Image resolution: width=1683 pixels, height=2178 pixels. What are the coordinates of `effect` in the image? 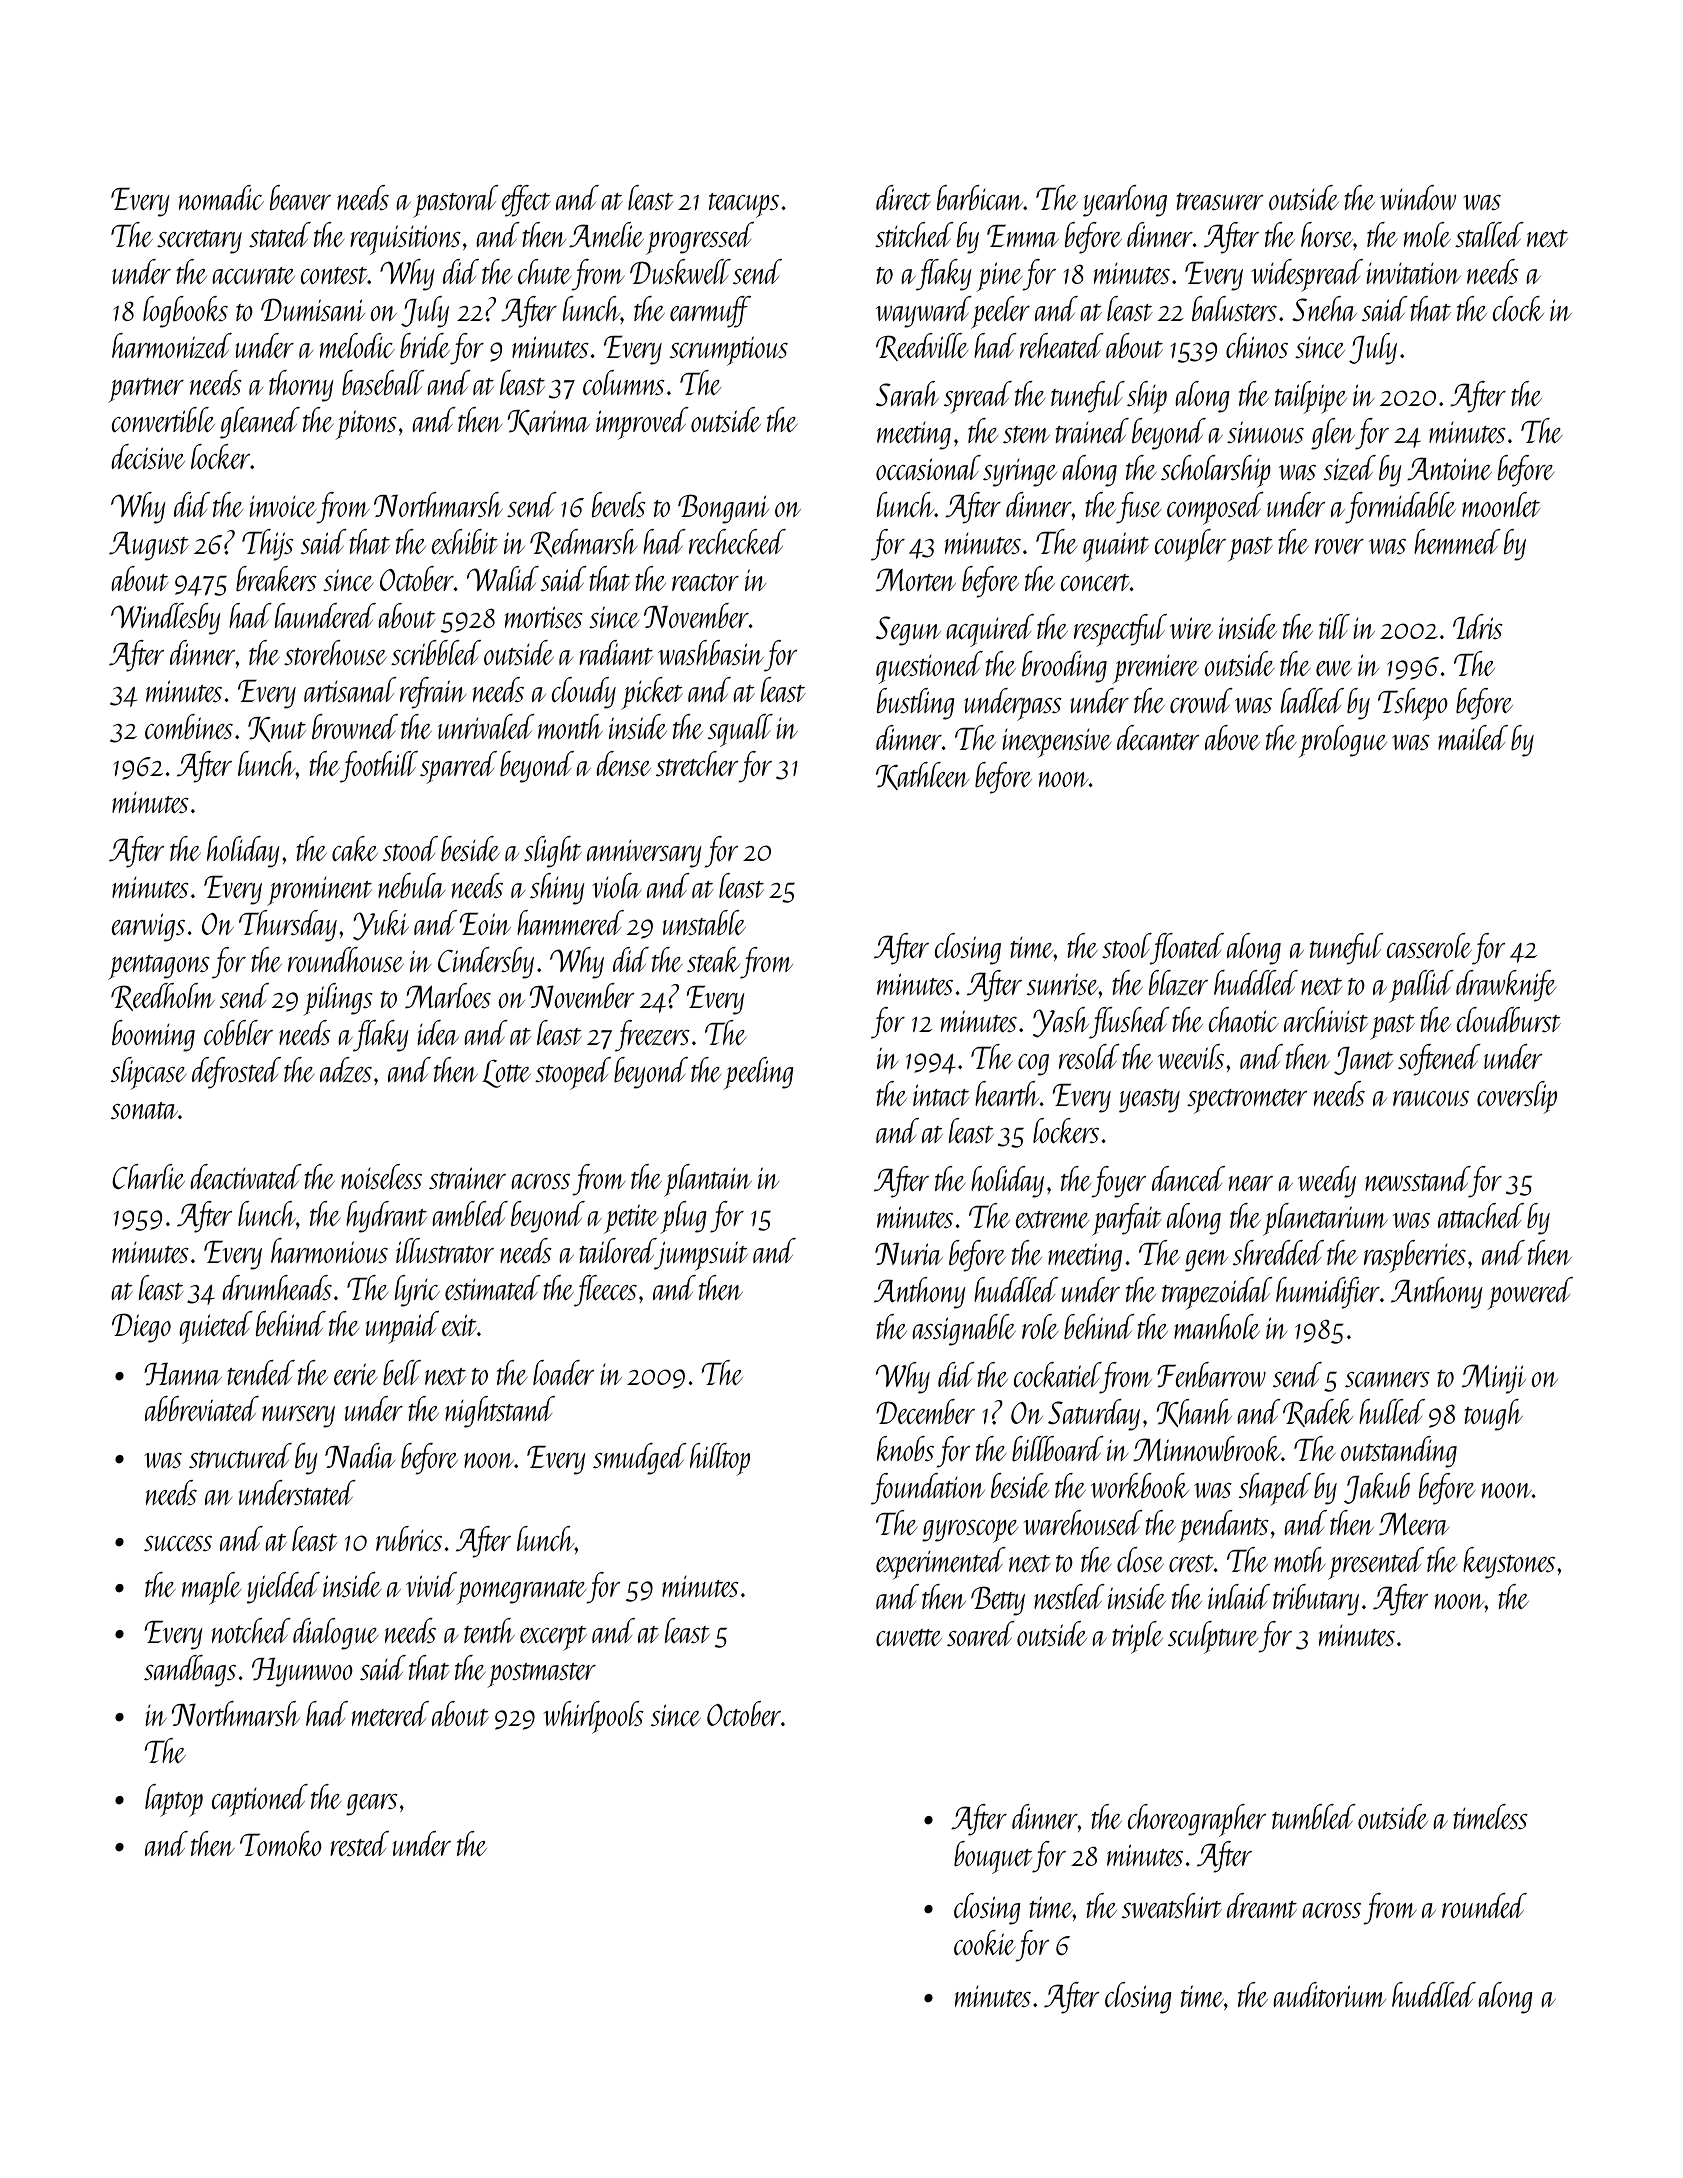 It's located at (526, 201).
